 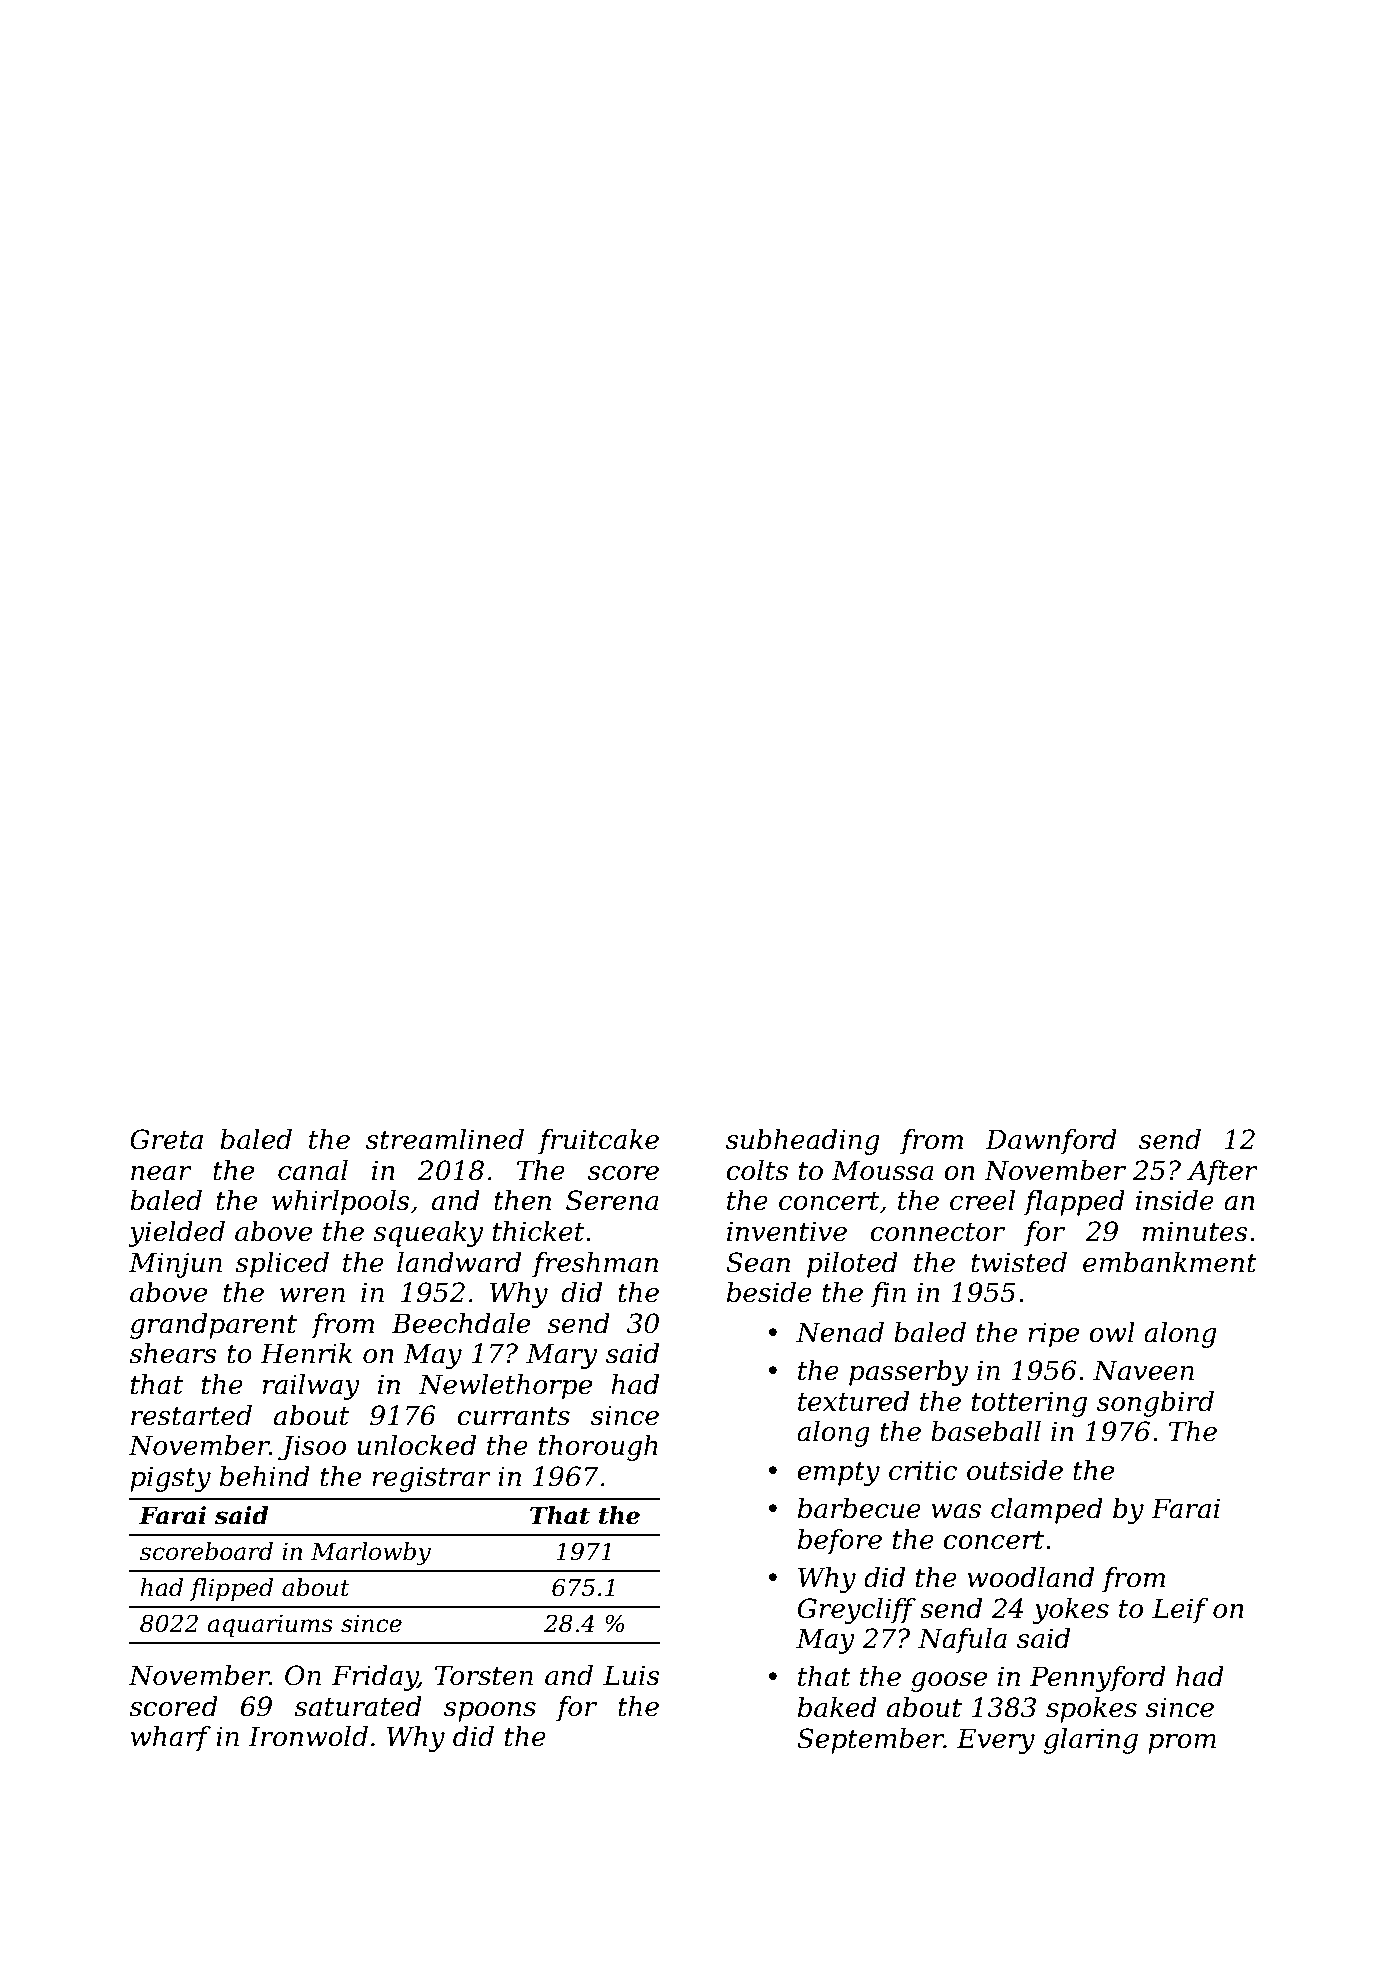 I want to click on subheading, so click(x=803, y=1142).
